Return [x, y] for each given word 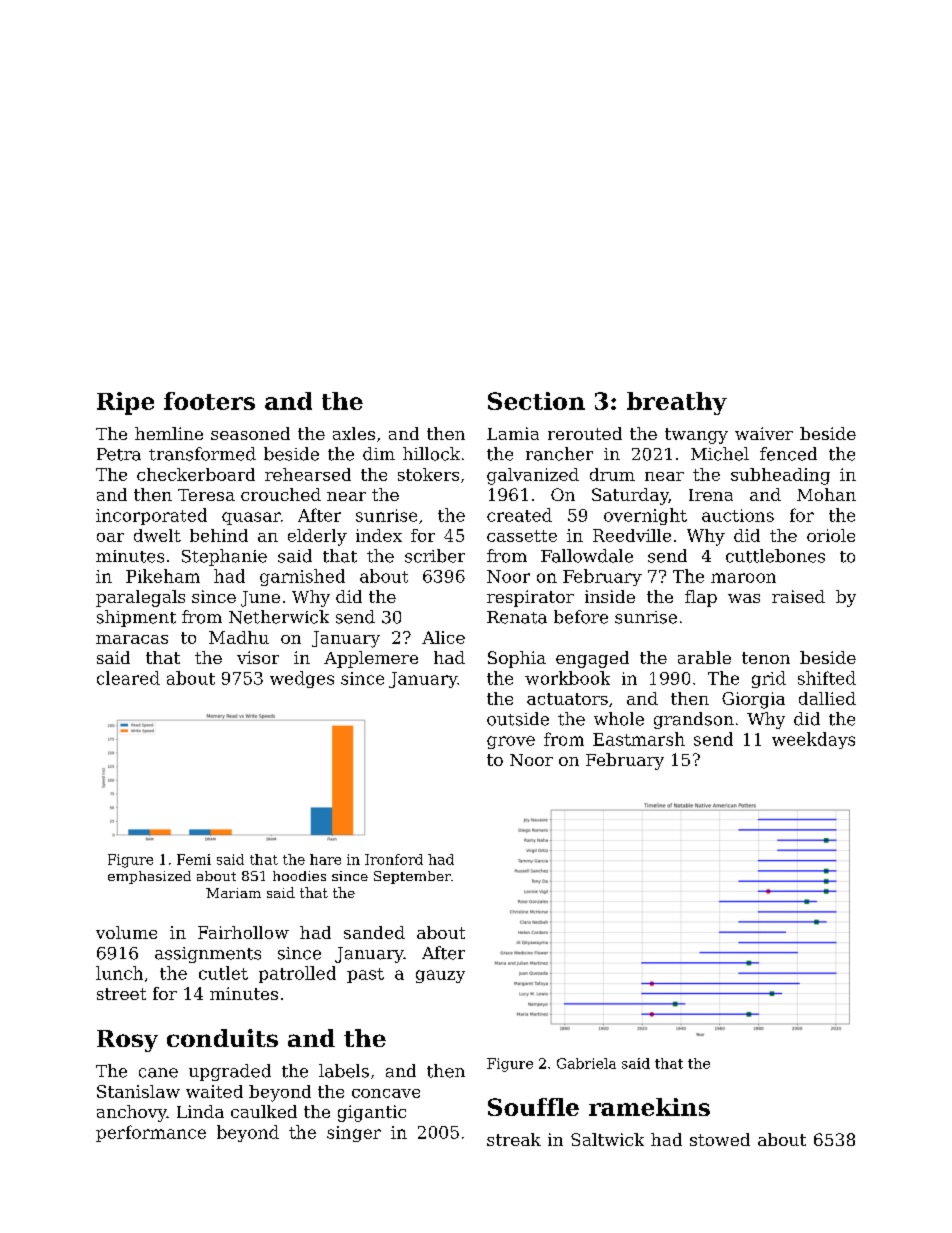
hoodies [299, 876]
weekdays [813, 740]
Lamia [513, 433]
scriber [435, 556]
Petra [119, 454]
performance [151, 1133]
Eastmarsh [639, 739]
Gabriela [586, 1063]
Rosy [127, 1041]
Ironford [394, 859]
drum [612, 474]
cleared [128, 678]
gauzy [440, 976]
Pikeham [163, 576]
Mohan [826, 494]
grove [511, 742]
